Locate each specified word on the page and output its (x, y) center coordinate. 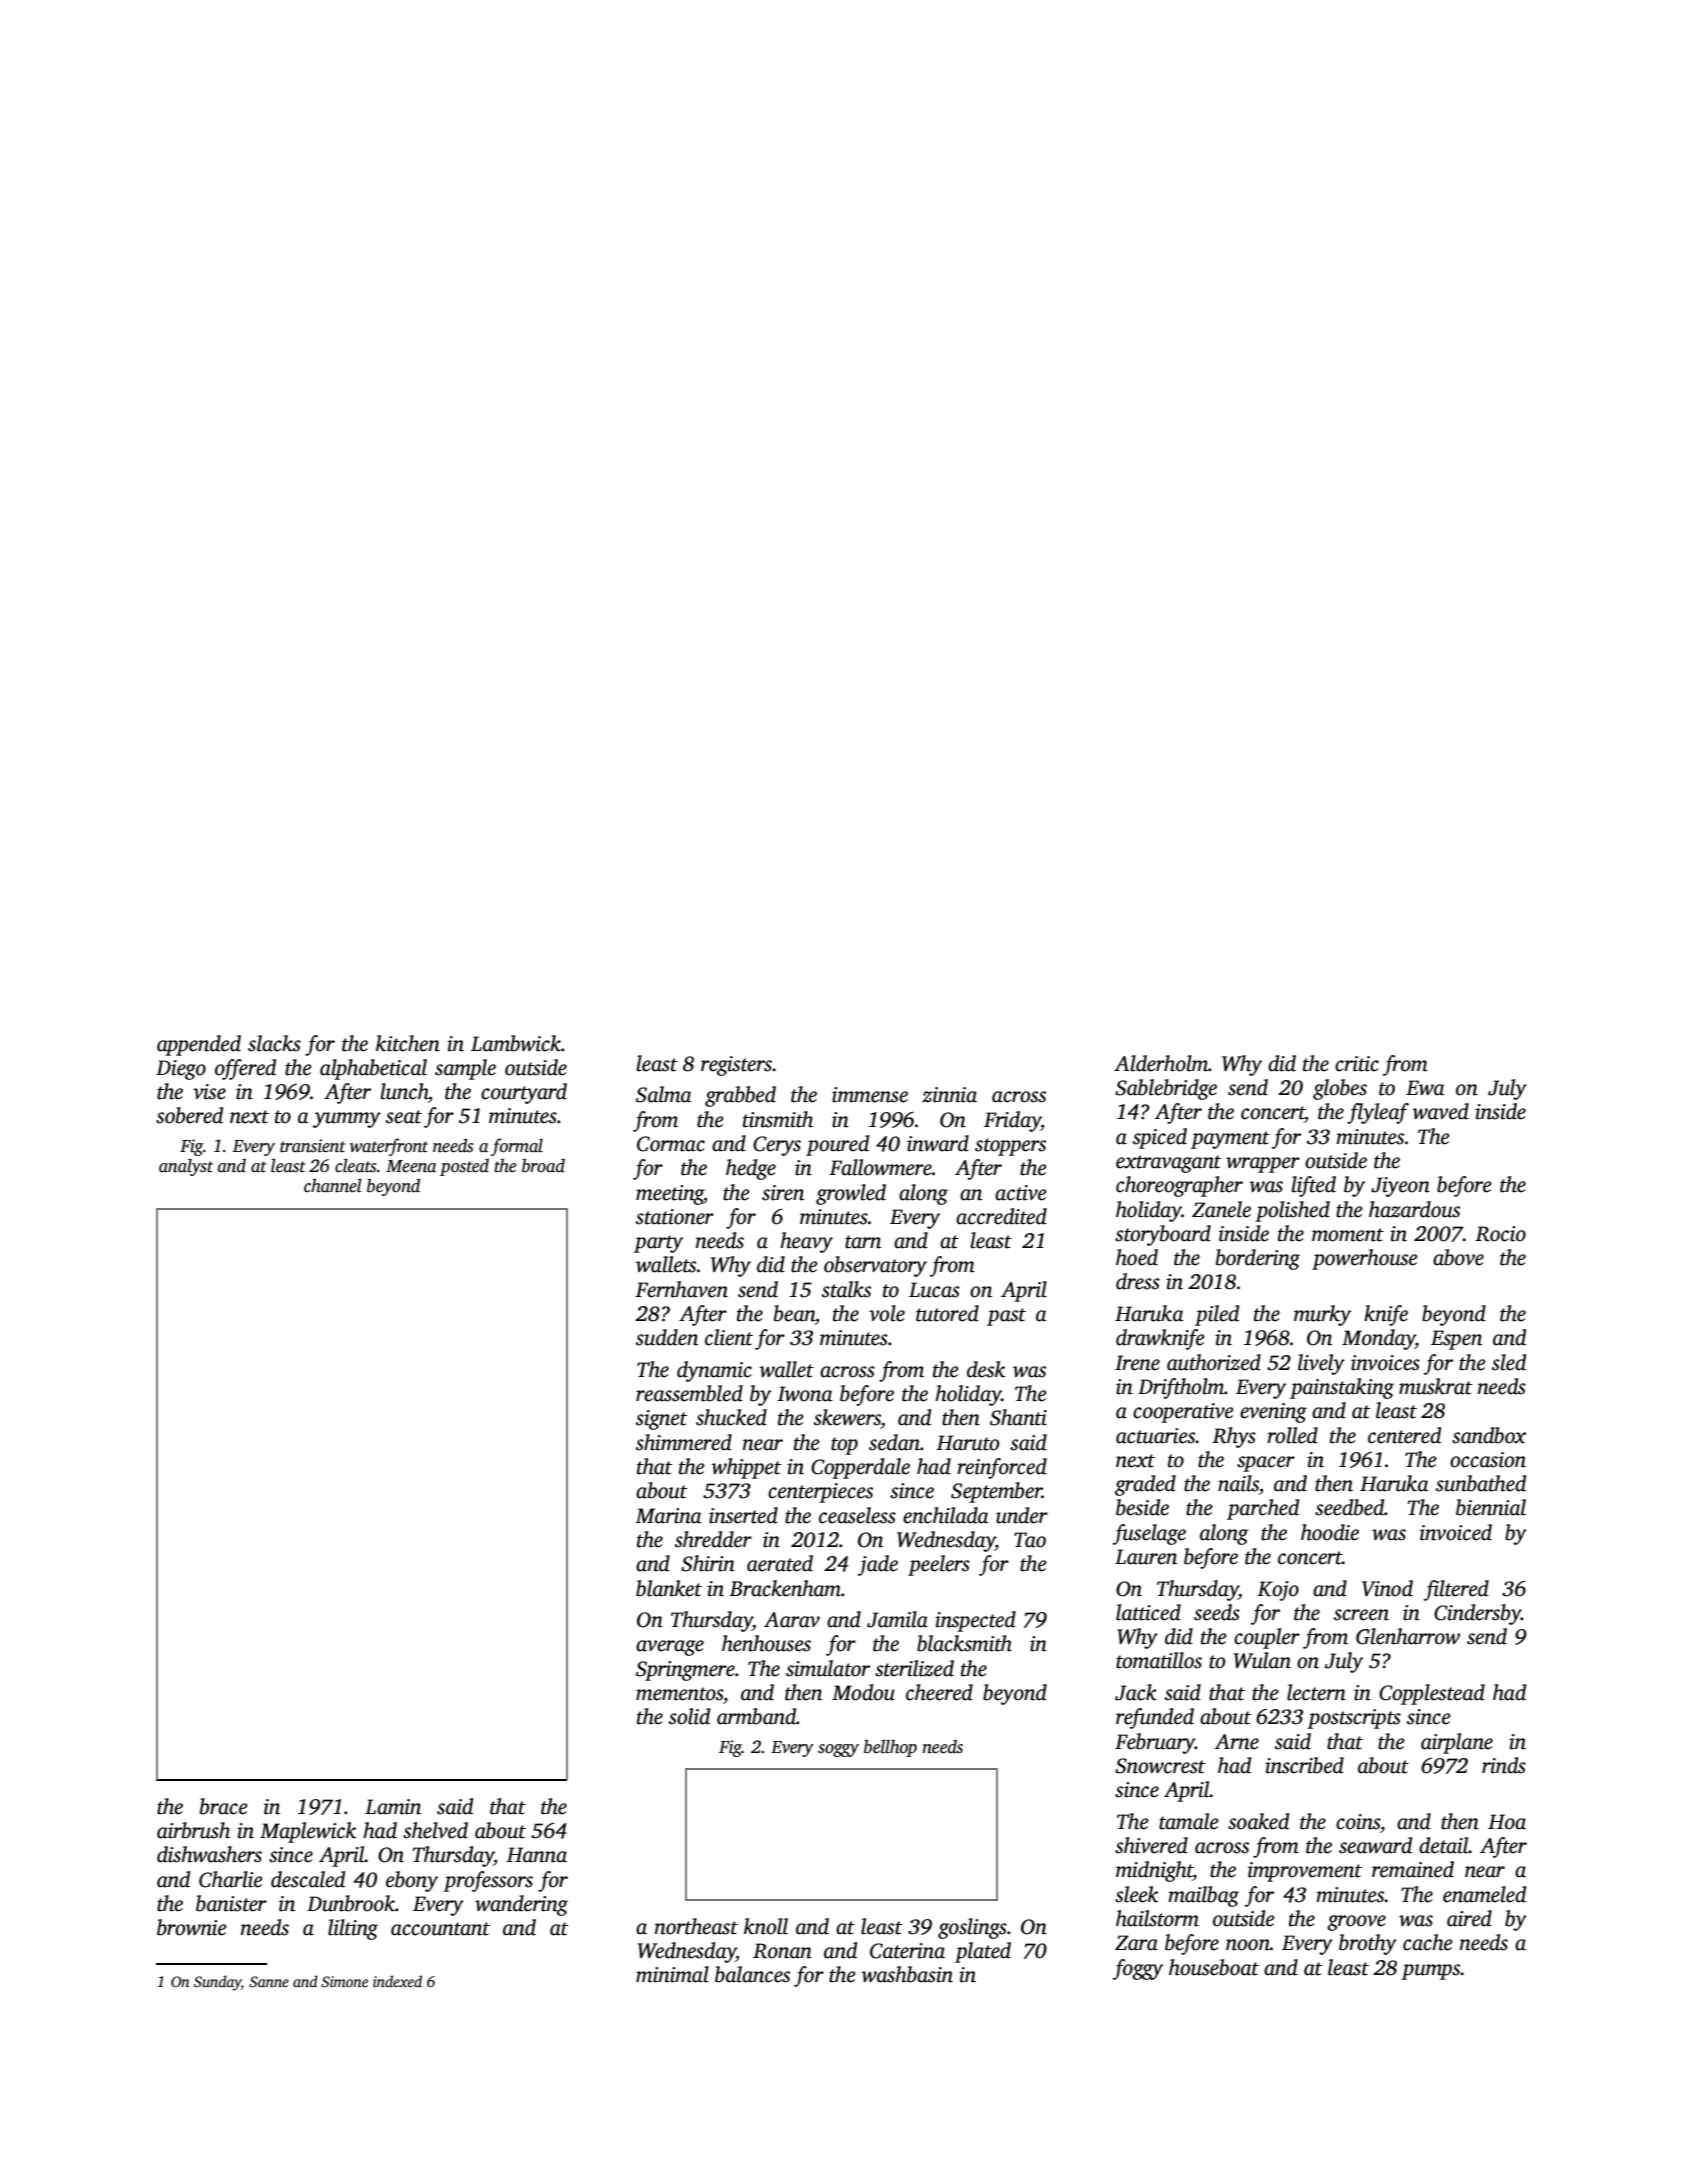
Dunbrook (351, 1903)
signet (661, 1420)
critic (1357, 1064)
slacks (274, 1043)
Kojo (1278, 1591)
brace (224, 1806)
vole (887, 1313)
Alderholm (1161, 1063)
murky (1322, 1315)
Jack (1136, 1692)
